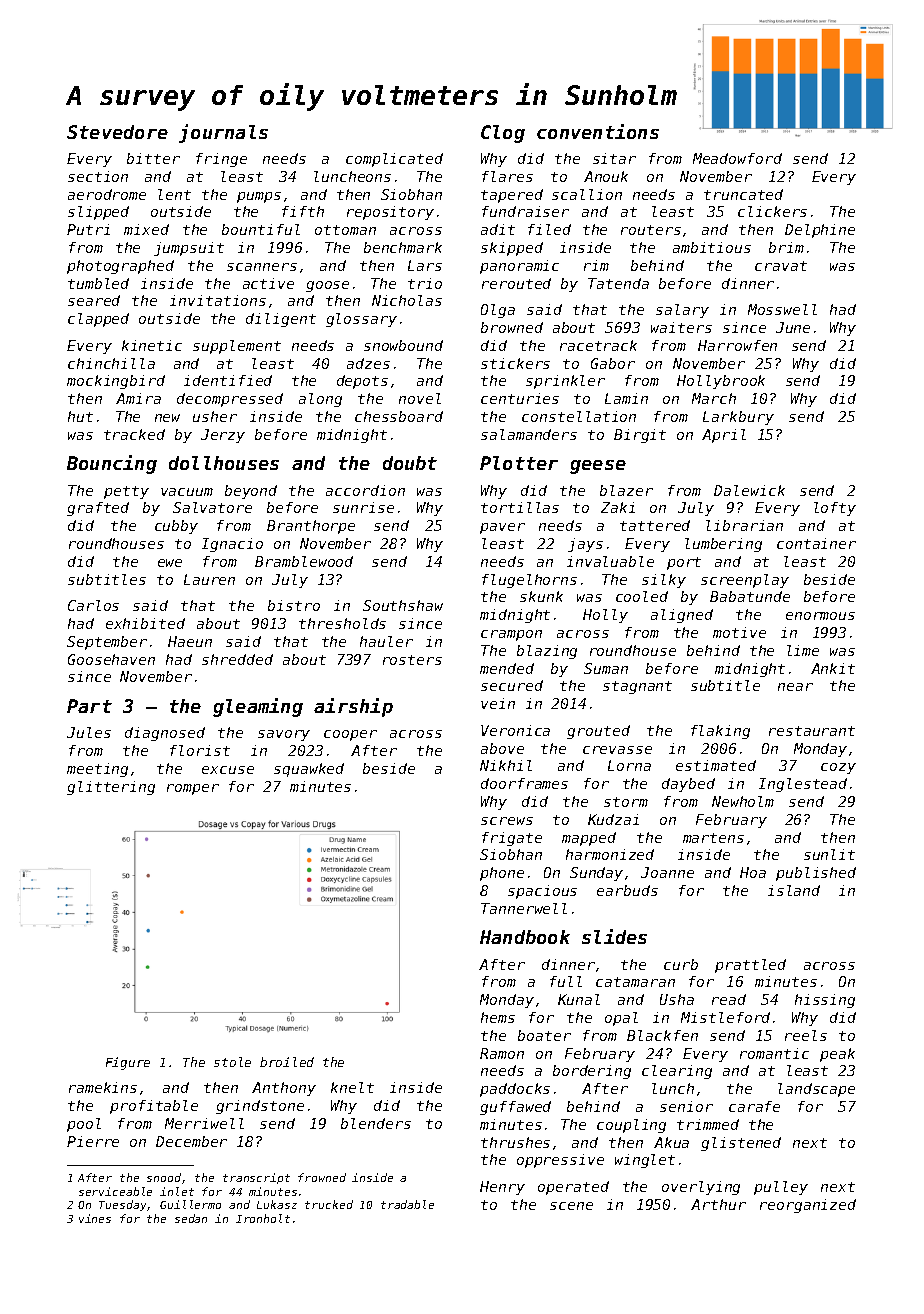 The width and height of the image is (924, 1314). What do you see at coordinates (223, 133) in the image?
I see `journals` at bounding box center [223, 133].
